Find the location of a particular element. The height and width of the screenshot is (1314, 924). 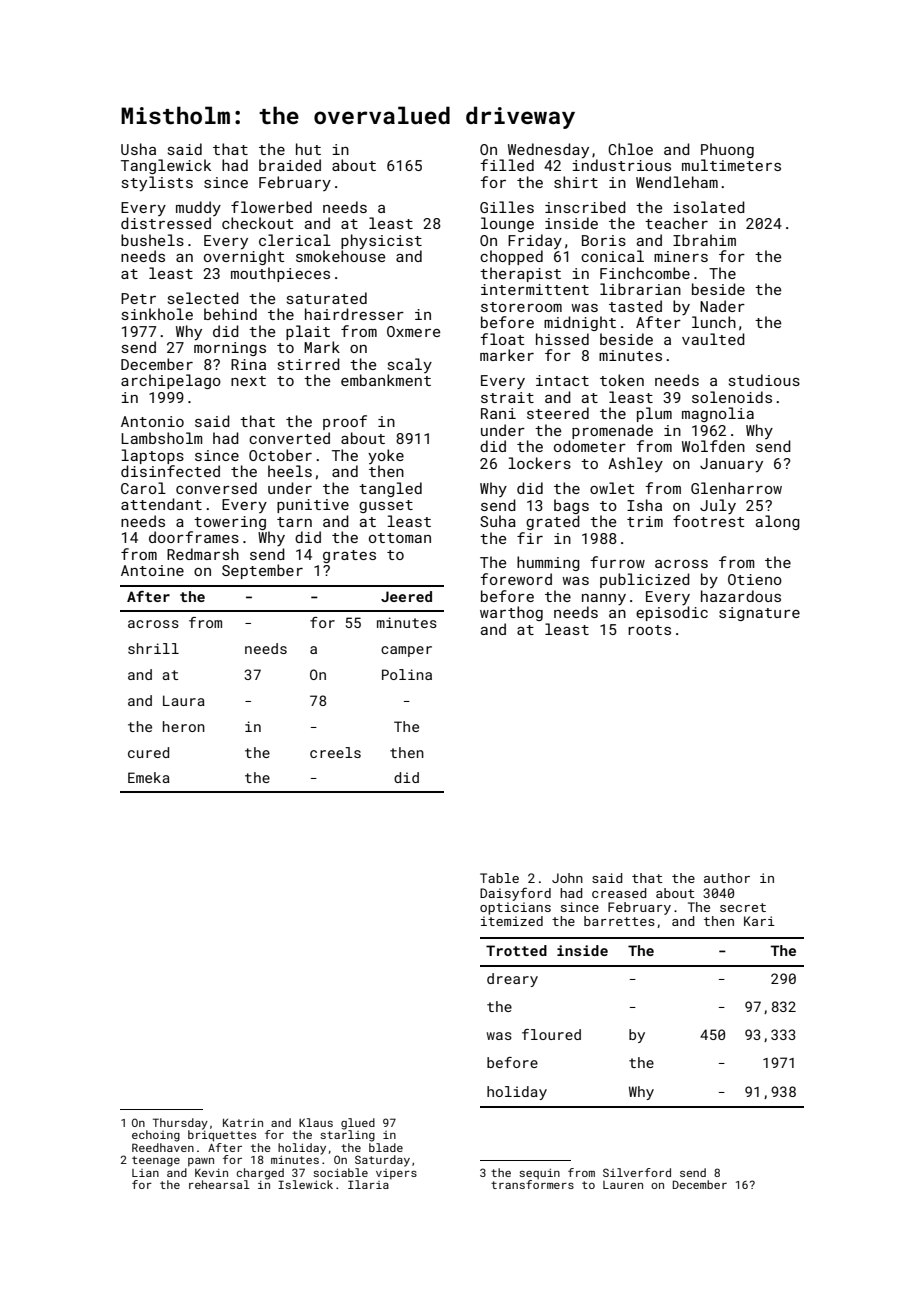

Table is located at coordinates (499, 878).
